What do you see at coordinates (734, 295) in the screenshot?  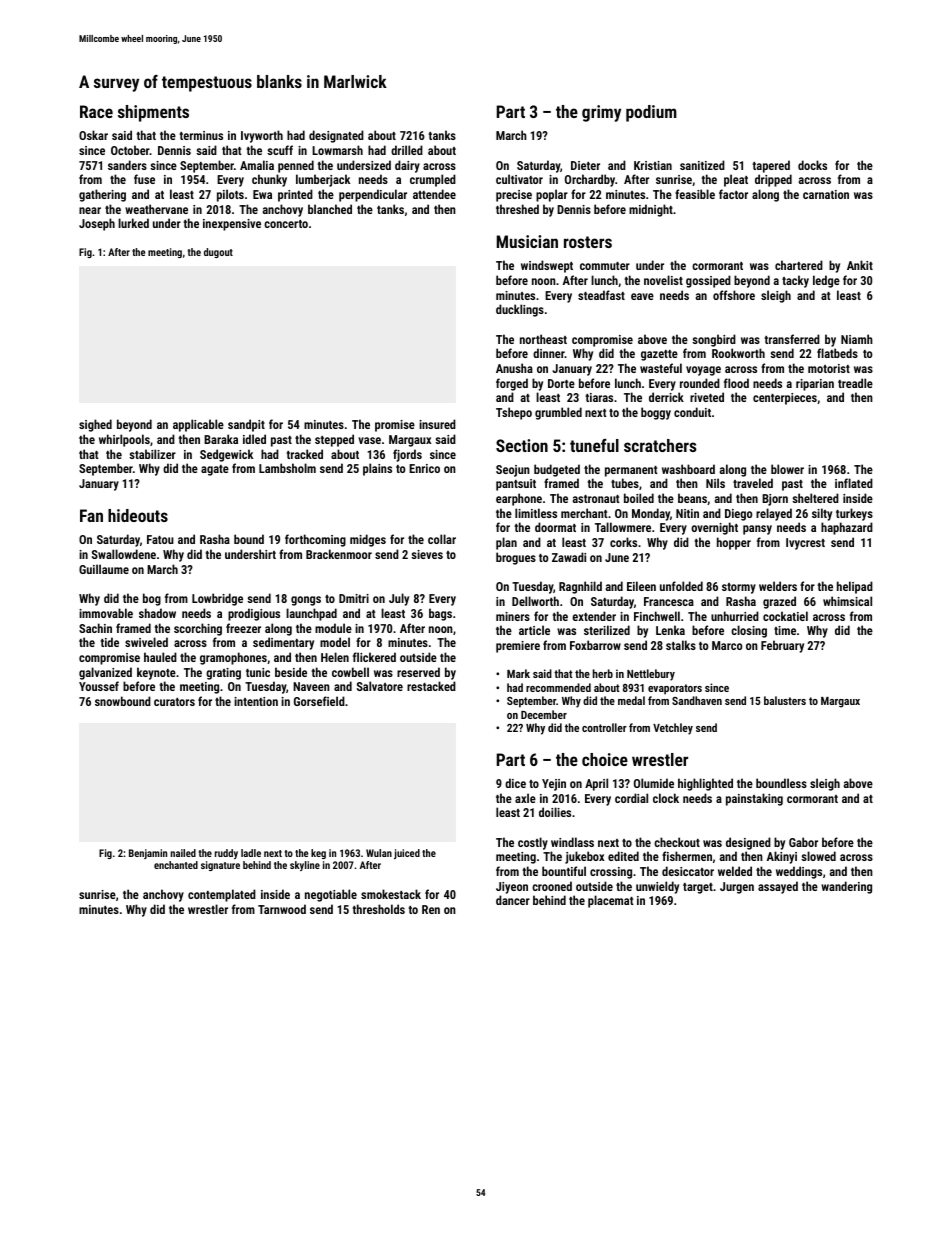 I see `offshore` at bounding box center [734, 295].
